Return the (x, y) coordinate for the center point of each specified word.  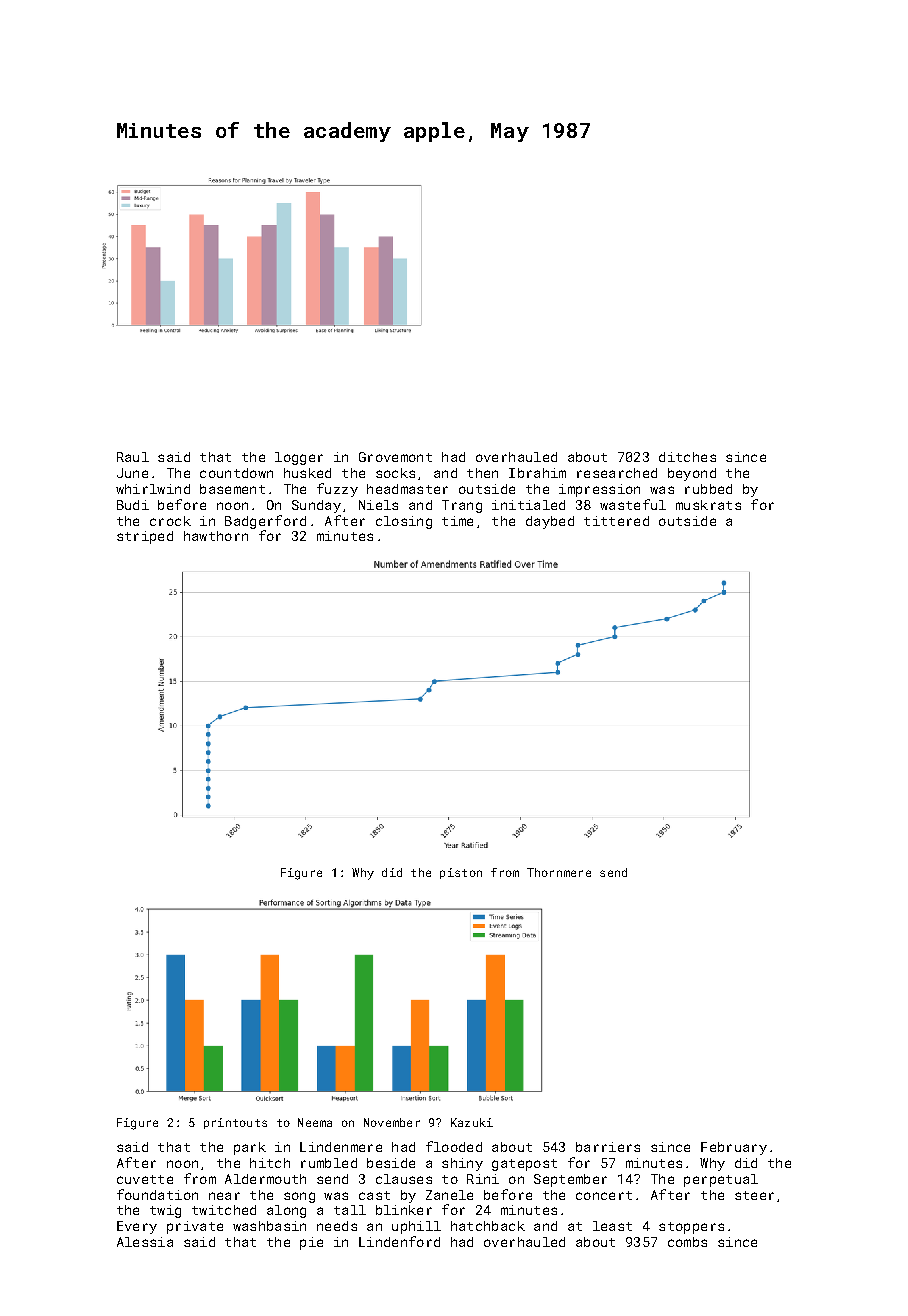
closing (404, 522)
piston (461, 873)
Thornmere (559, 872)
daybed (550, 522)
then (482, 473)
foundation (157, 1194)
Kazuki (472, 1122)
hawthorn (216, 536)
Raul (133, 457)
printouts (235, 1123)
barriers (608, 1147)
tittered (616, 521)
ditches (687, 457)
